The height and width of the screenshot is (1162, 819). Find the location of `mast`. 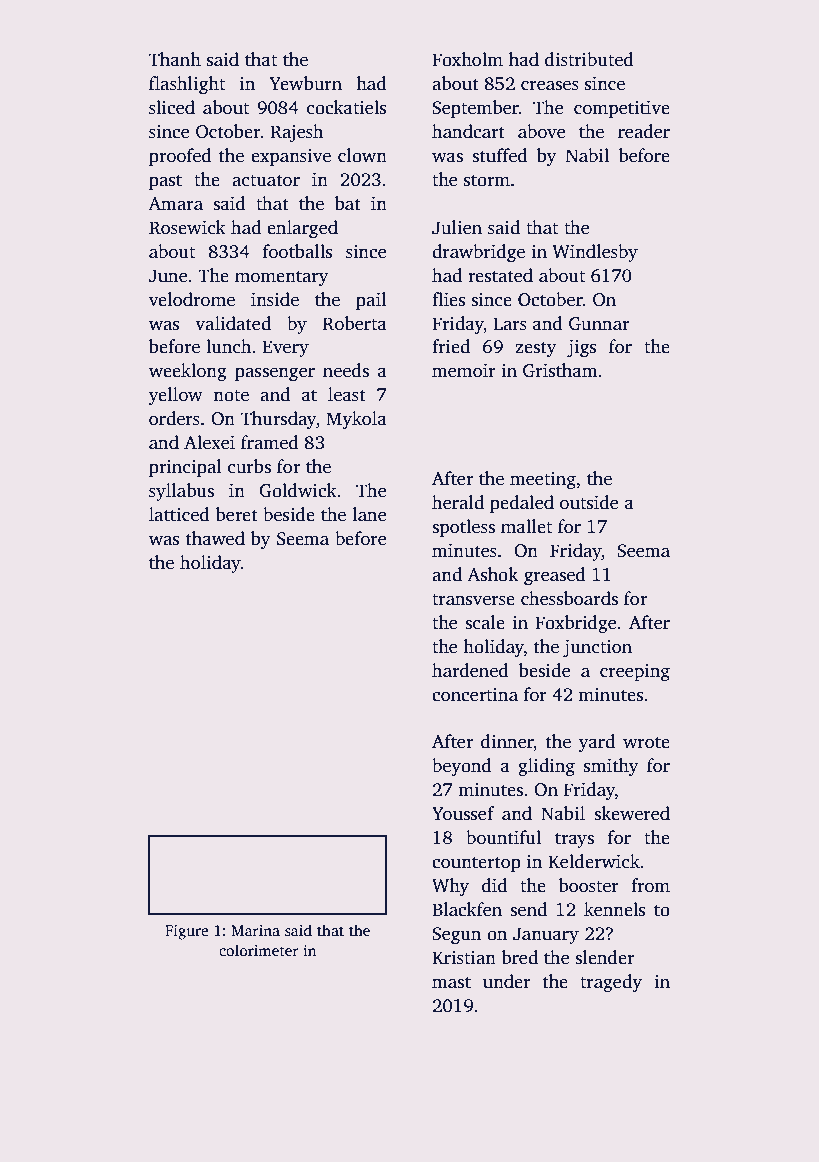

mast is located at coordinates (451, 983).
